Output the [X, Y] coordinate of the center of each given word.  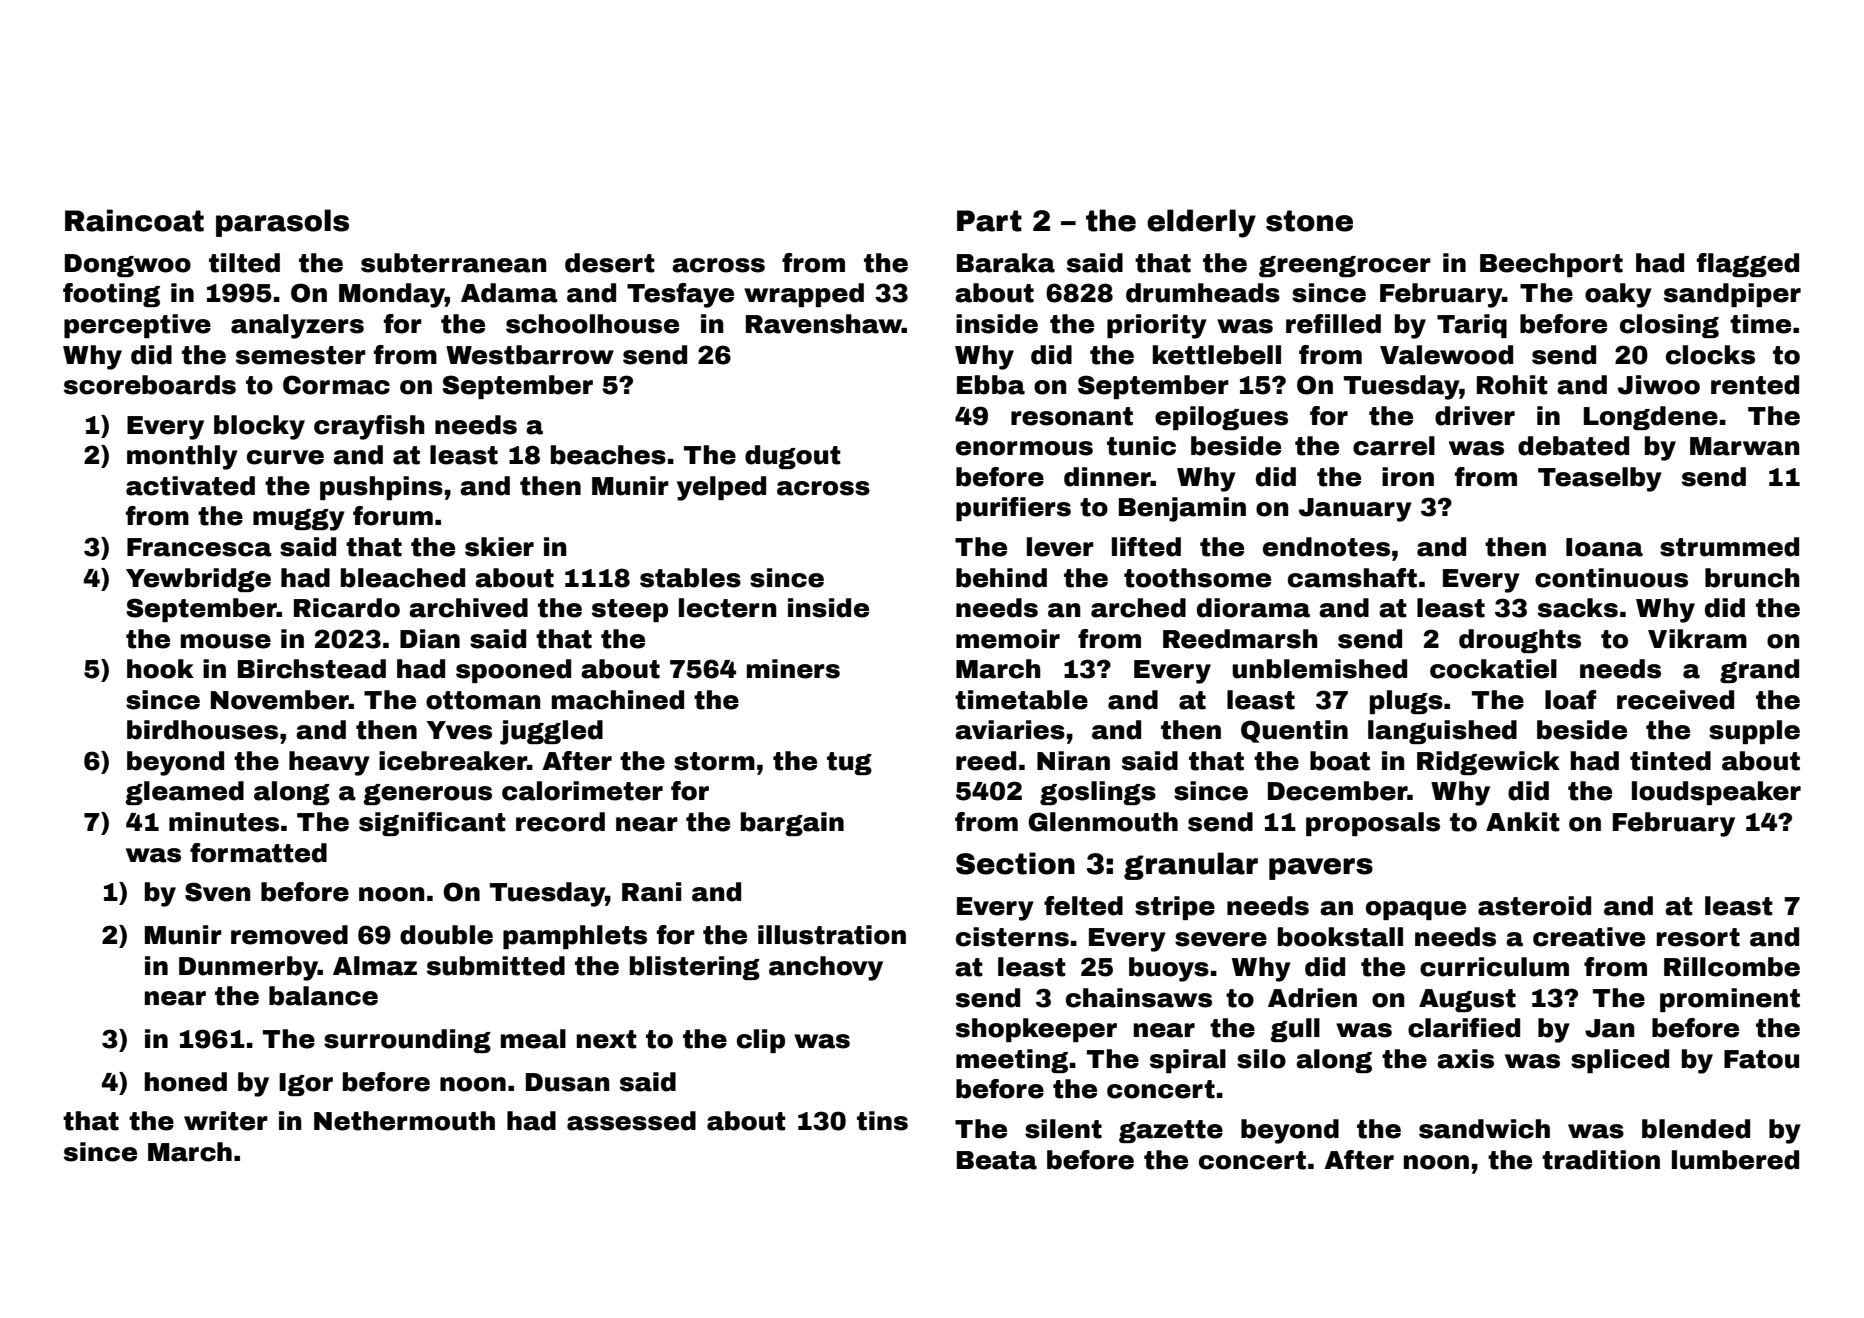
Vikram [1697, 639]
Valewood [1446, 355]
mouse [226, 641]
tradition [1601, 1160]
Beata [997, 1160]
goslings [1098, 793]
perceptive [137, 326]
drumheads [1203, 293]
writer [226, 1121]
